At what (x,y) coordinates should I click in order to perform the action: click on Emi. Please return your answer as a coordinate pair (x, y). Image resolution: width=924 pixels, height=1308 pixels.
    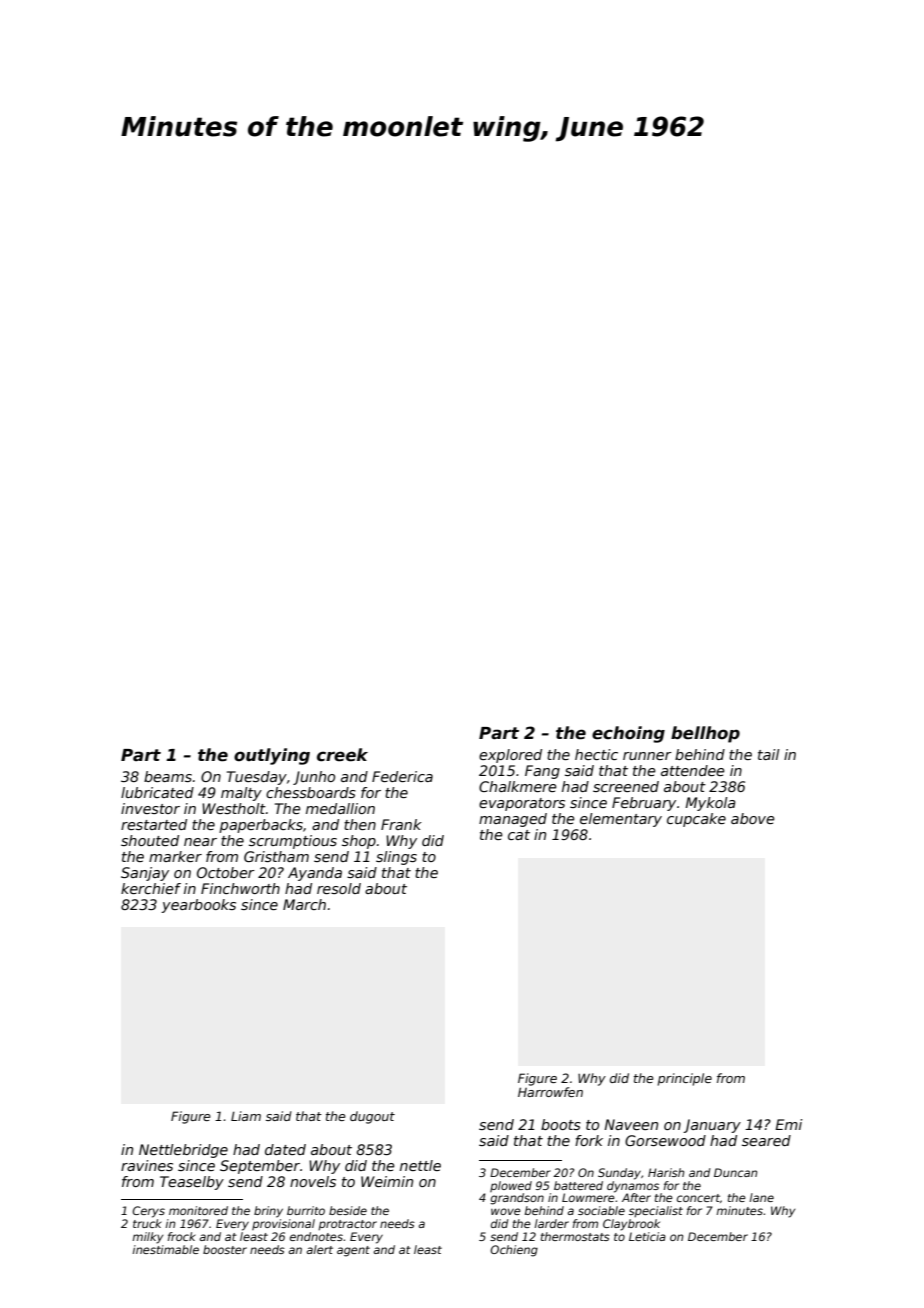
    Looking at the image, I should click on (789, 1124).
